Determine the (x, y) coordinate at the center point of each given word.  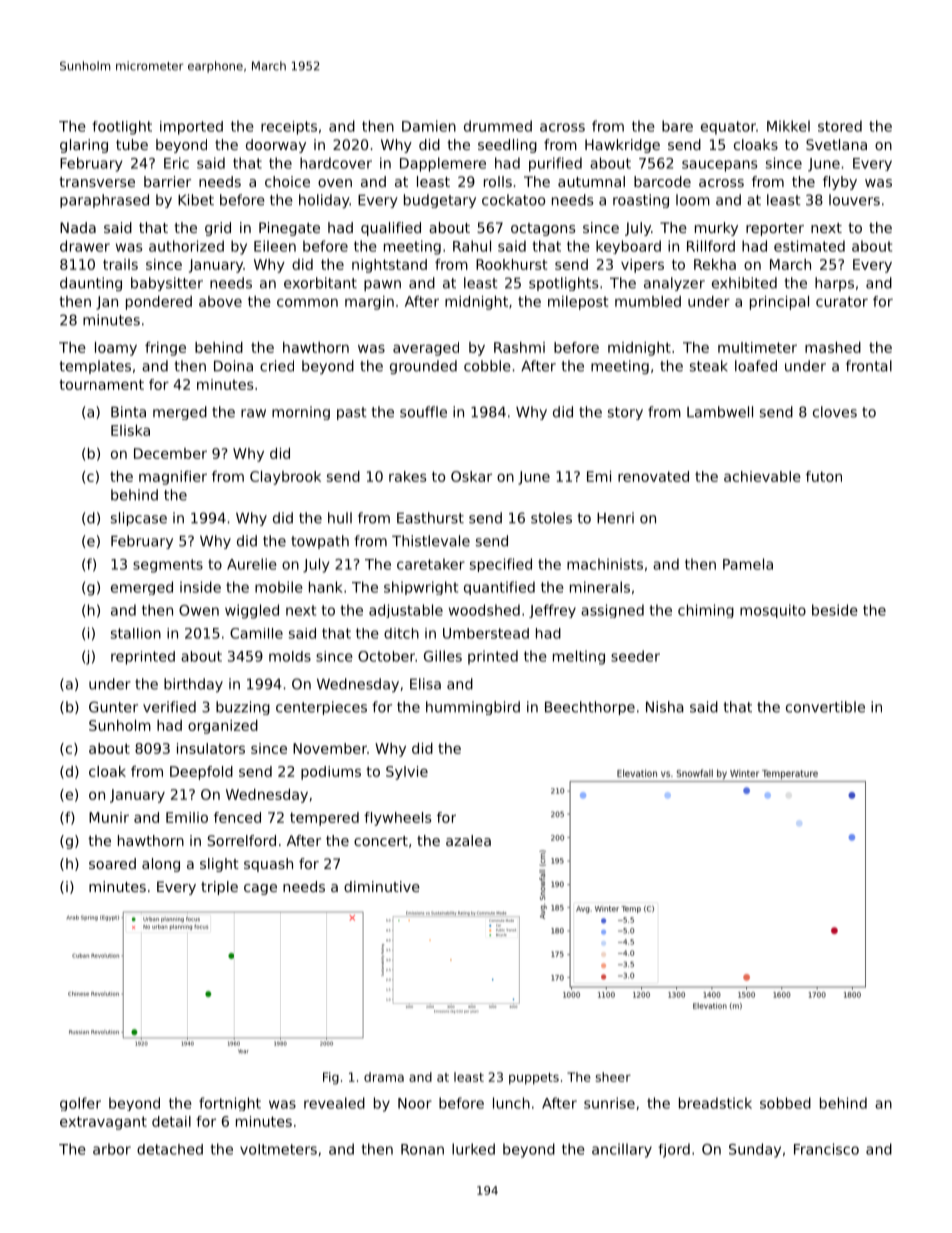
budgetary (440, 201)
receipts (289, 128)
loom (693, 200)
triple (219, 888)
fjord (674, 1150)
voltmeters (278, 1149)
